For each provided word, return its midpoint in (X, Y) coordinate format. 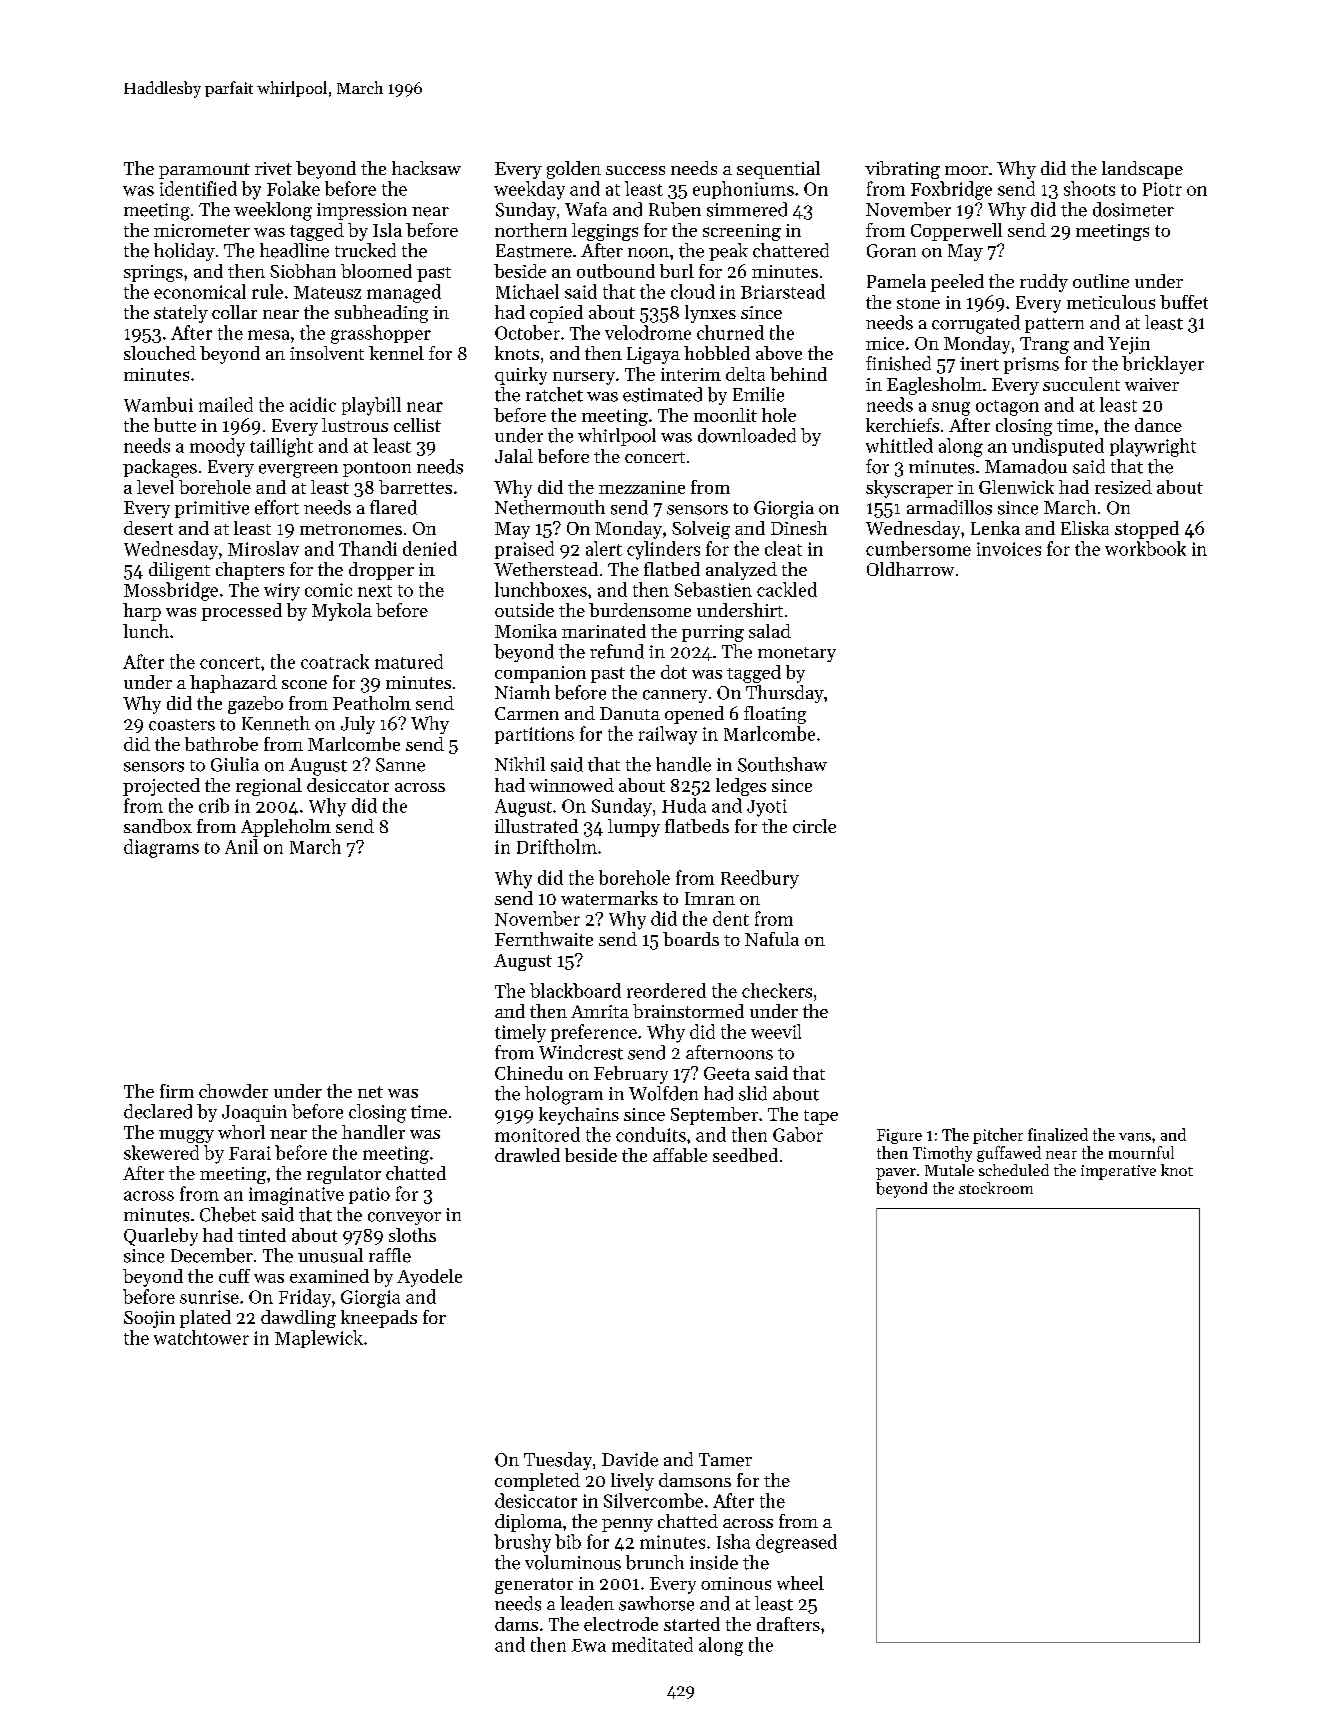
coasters (182, 725)
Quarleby (161, 1237)
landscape (1142, 170)
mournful (1141, 1152)
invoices (1009, 549)
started (692, 1624)
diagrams (161, 848)
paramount (204, 171)
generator (534, 1586)
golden (574, 170)
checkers (777, 990)
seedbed (745, 1155)
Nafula (772, 939)
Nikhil (520, 764)
